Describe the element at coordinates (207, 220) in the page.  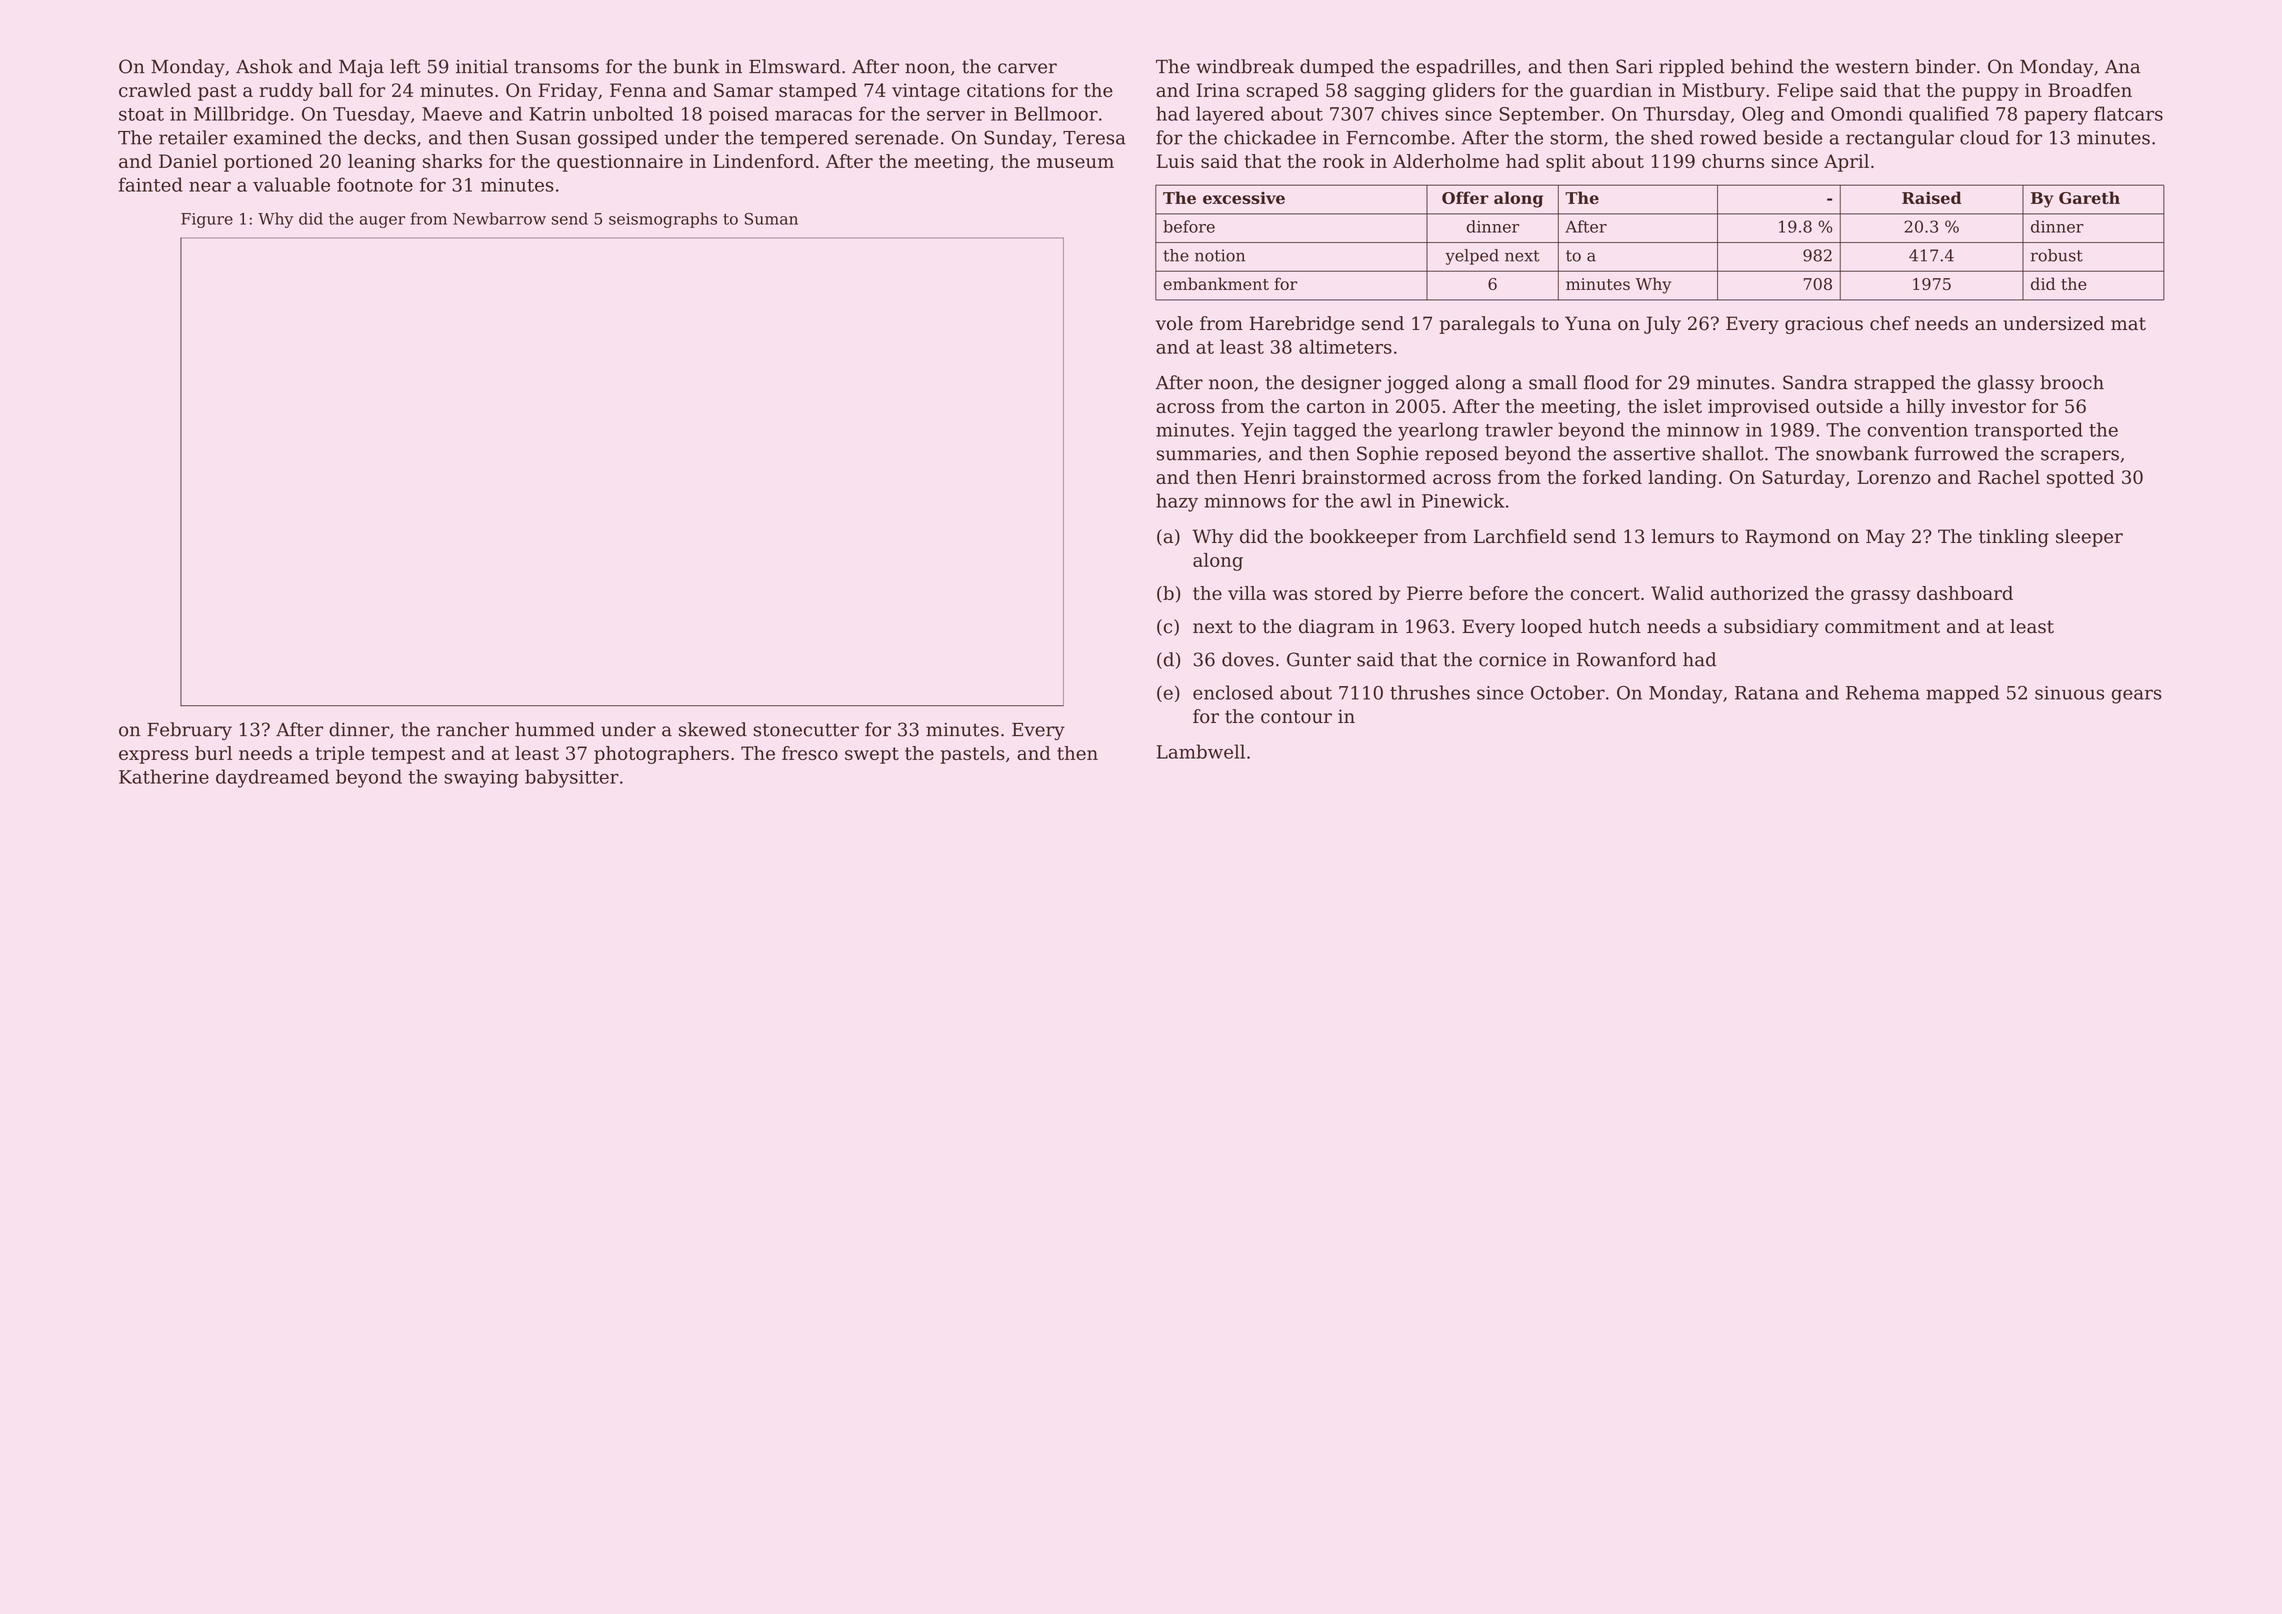
I see `Figure` at that location.
